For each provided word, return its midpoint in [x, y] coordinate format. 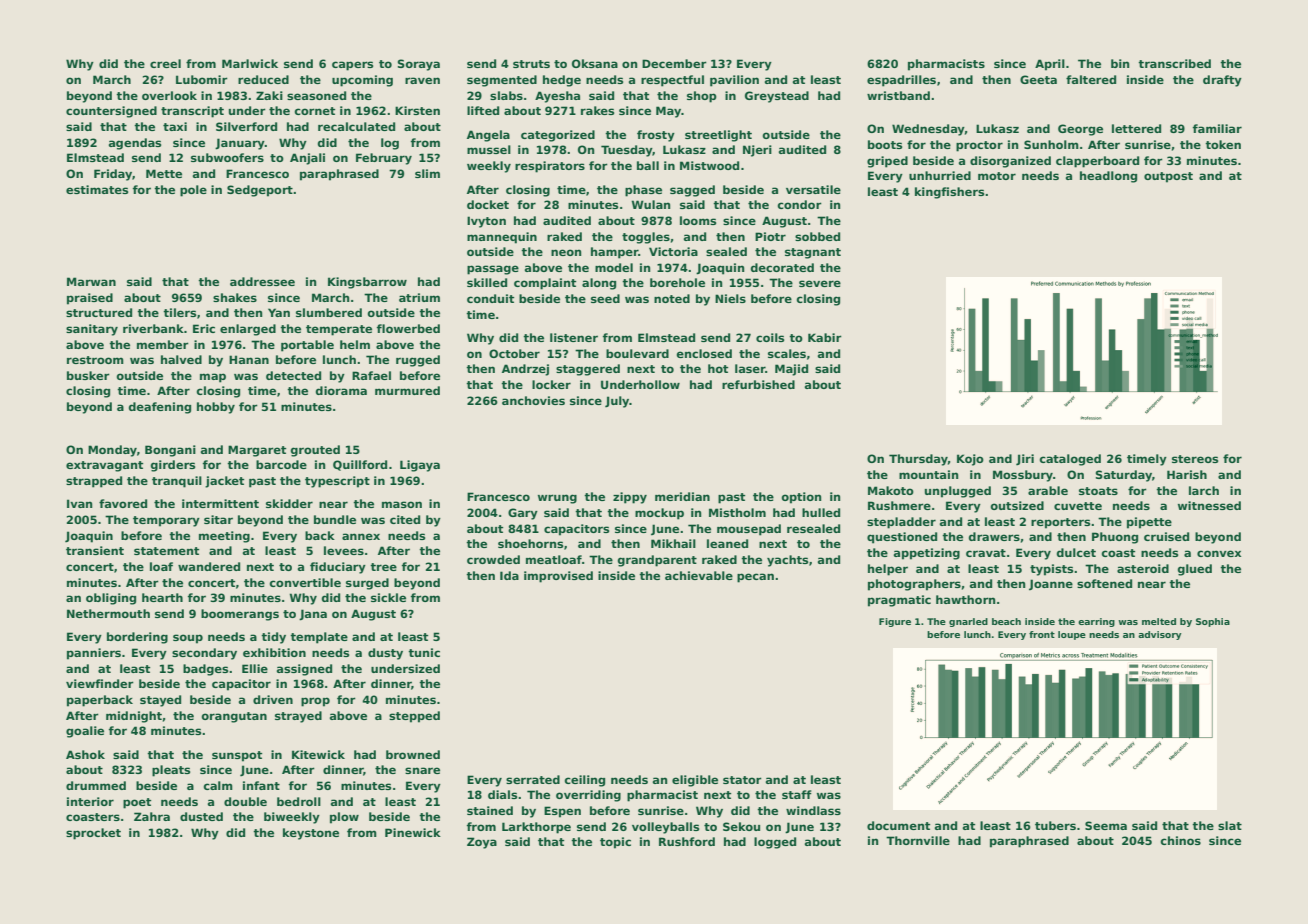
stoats [1098, 491]
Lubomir [202, 79]
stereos [1195, 459]
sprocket [93, 834]
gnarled [968, 622]
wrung [557, 499]
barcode [281, 464]
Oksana [595, 63]
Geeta [1038, 79]
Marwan [91, 281]
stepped [414, 717]
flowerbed [408, 328]
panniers [94, 654]
